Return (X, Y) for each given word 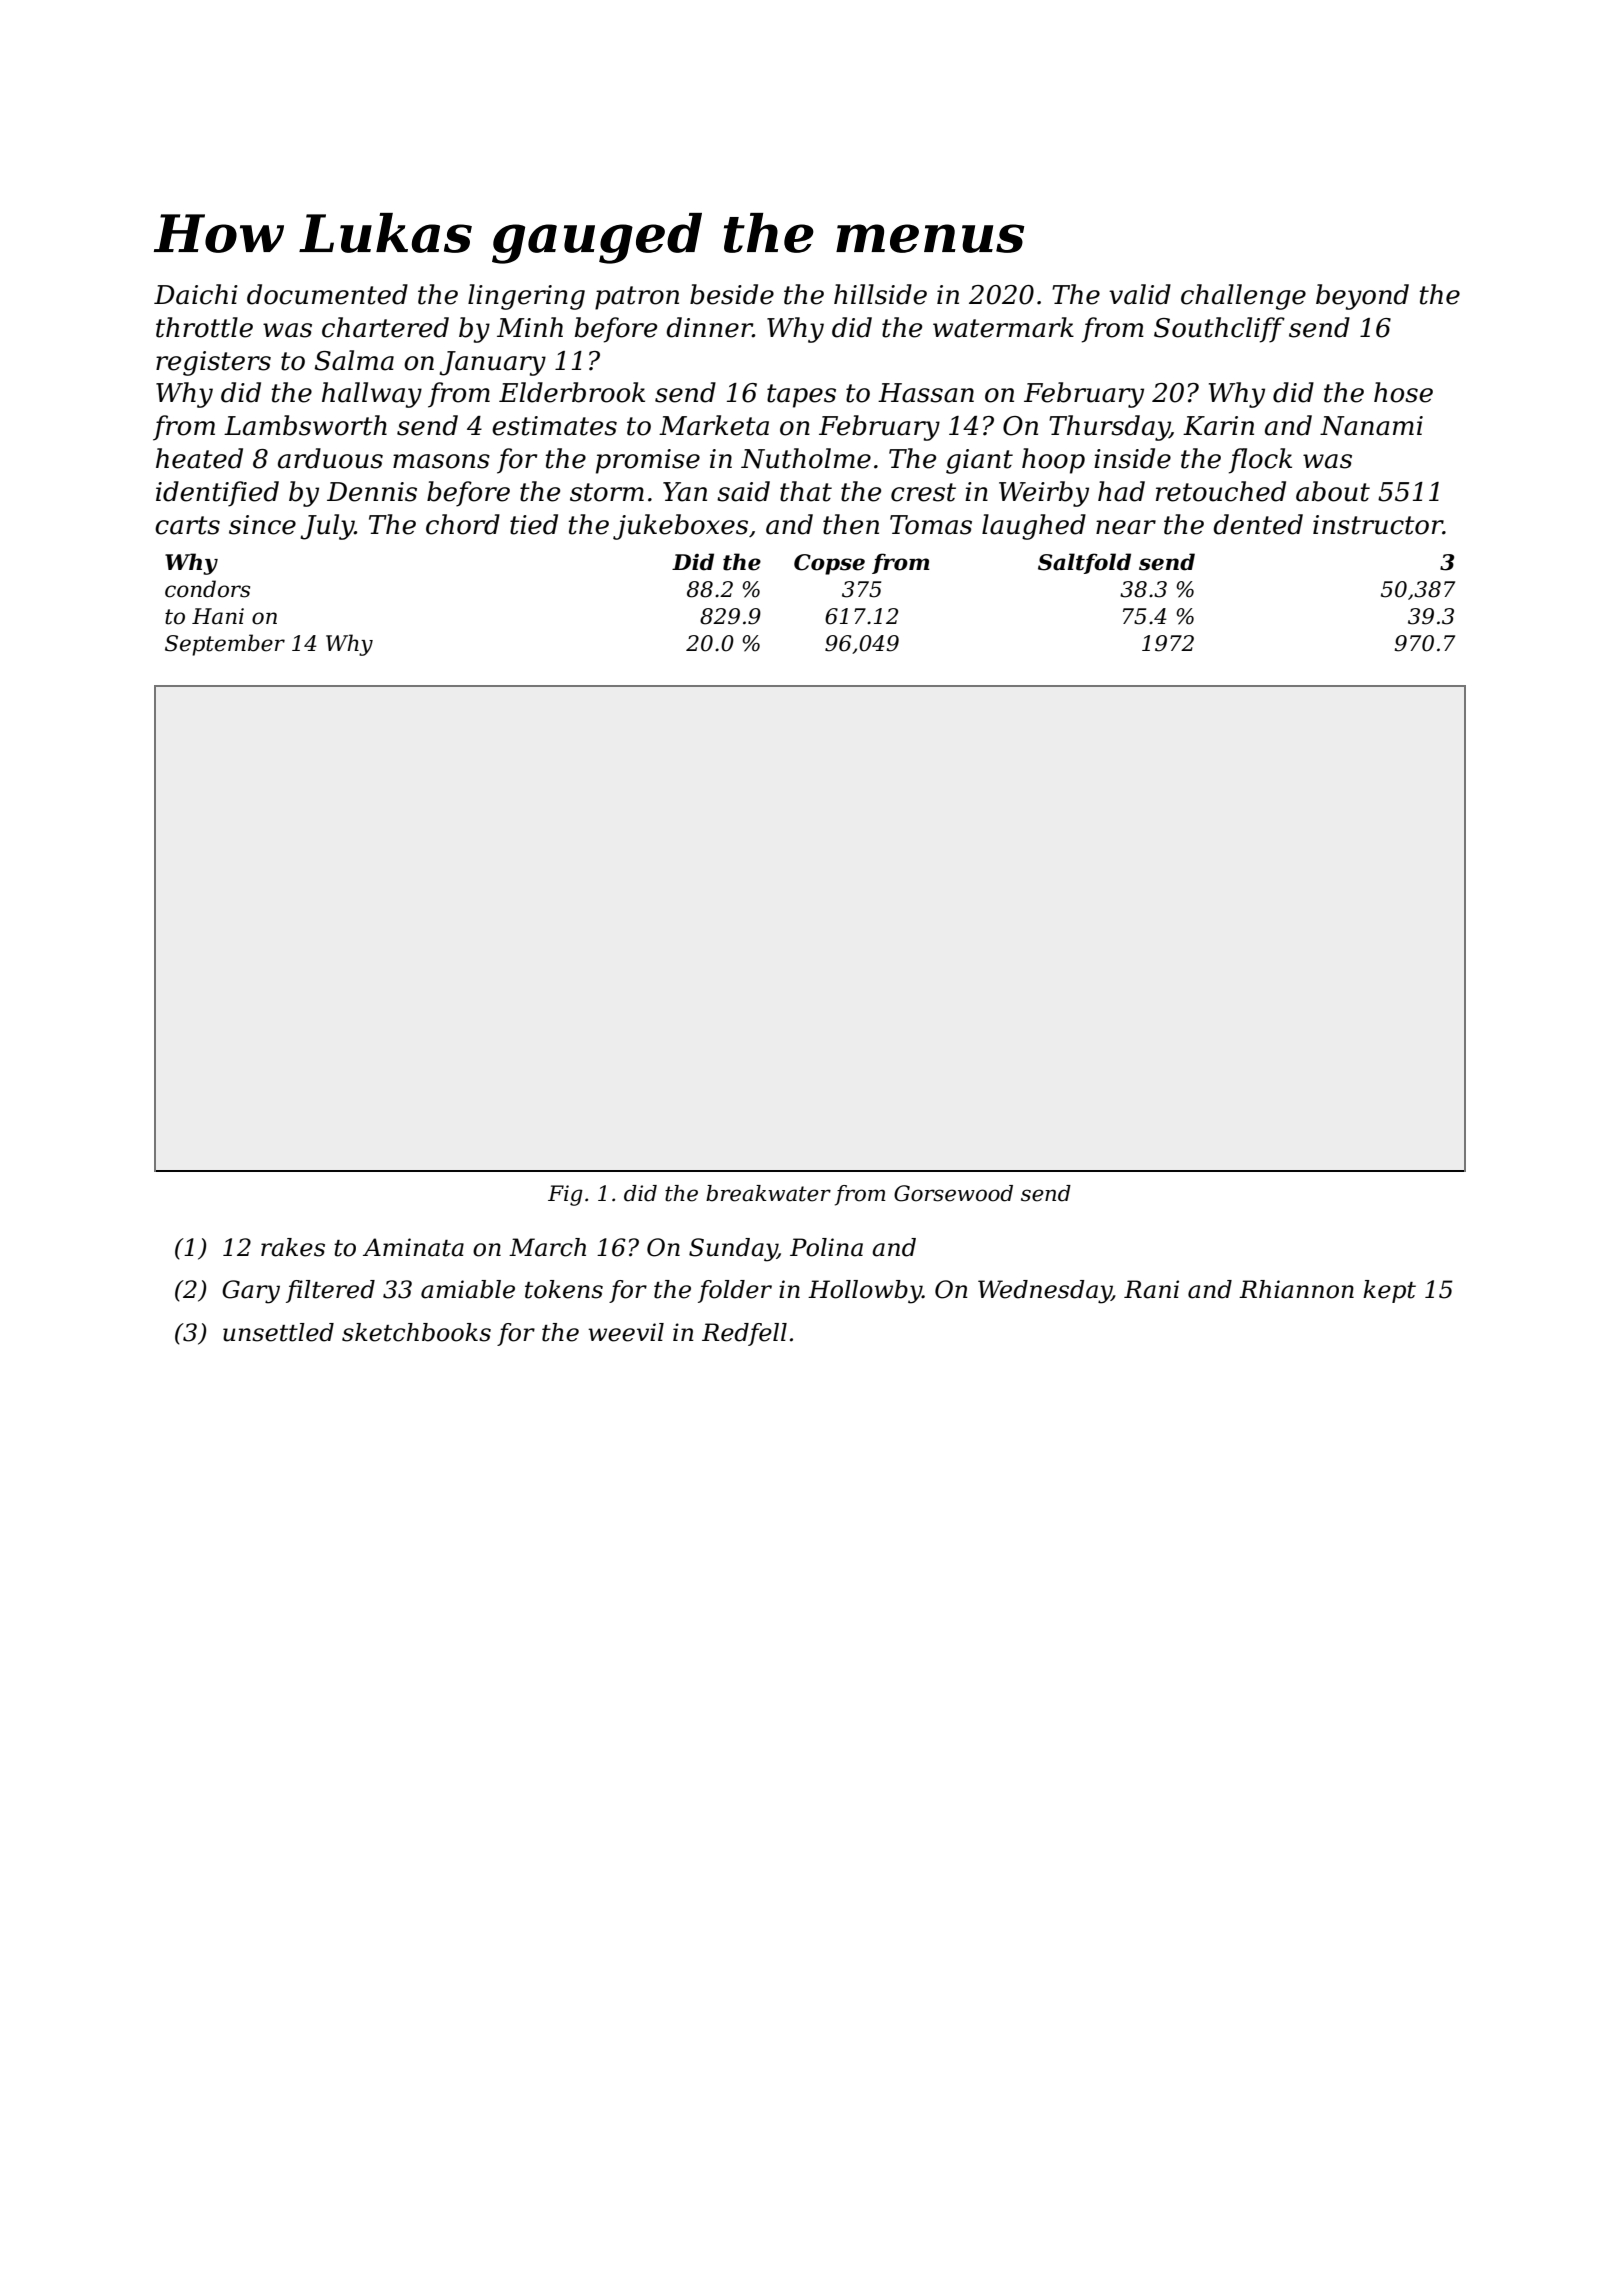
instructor (1378, 525)
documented (327, 294)
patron (637, 298)
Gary (251, 1292)
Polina (826, 1247)
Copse (829, 564)
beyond (1362, 297)
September (225, 645)
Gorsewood (953, 1193)
